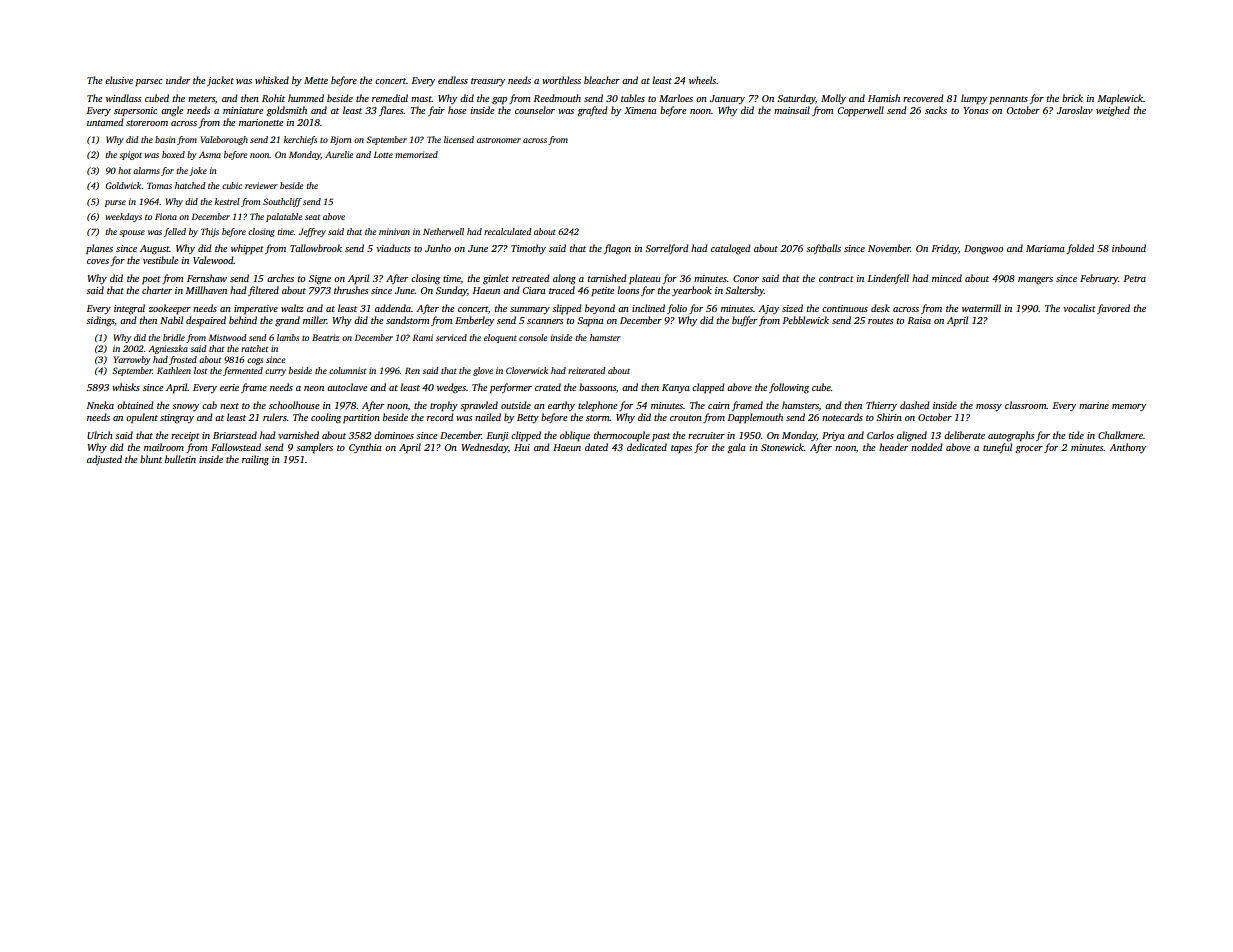 This screenshot has height=952, width=1233. What do you see at coordinates (499, 140) in the screenshot?
I see `astronomer` at bounding box center [499, 140].
